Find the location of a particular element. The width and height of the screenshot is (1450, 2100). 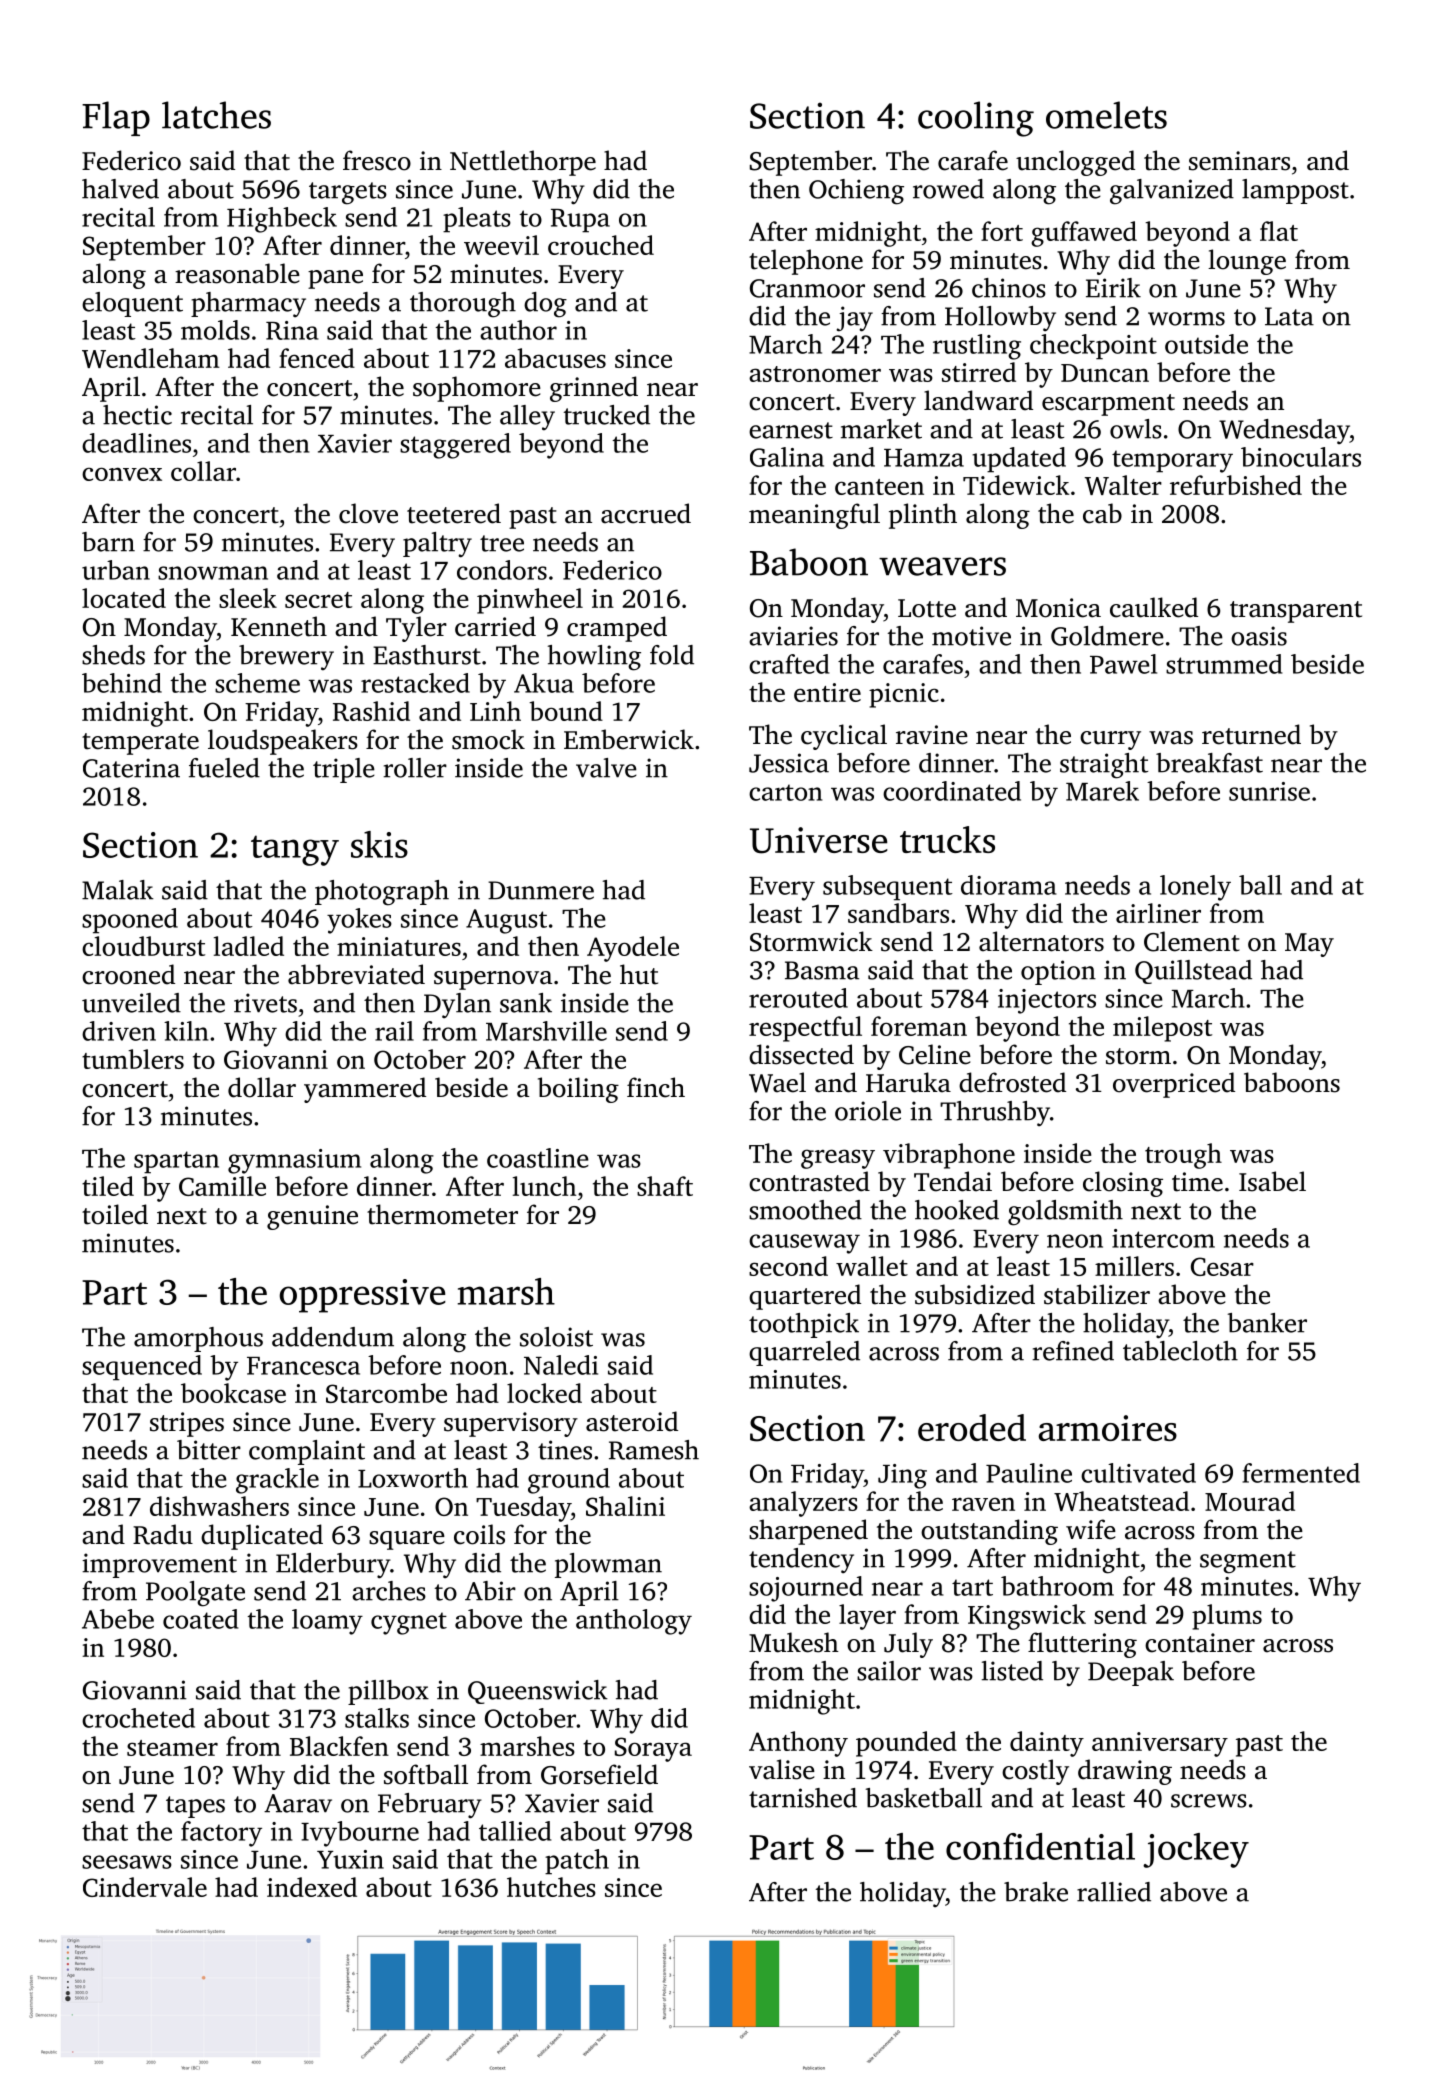

rail is located at coordinates (394, 1031).
